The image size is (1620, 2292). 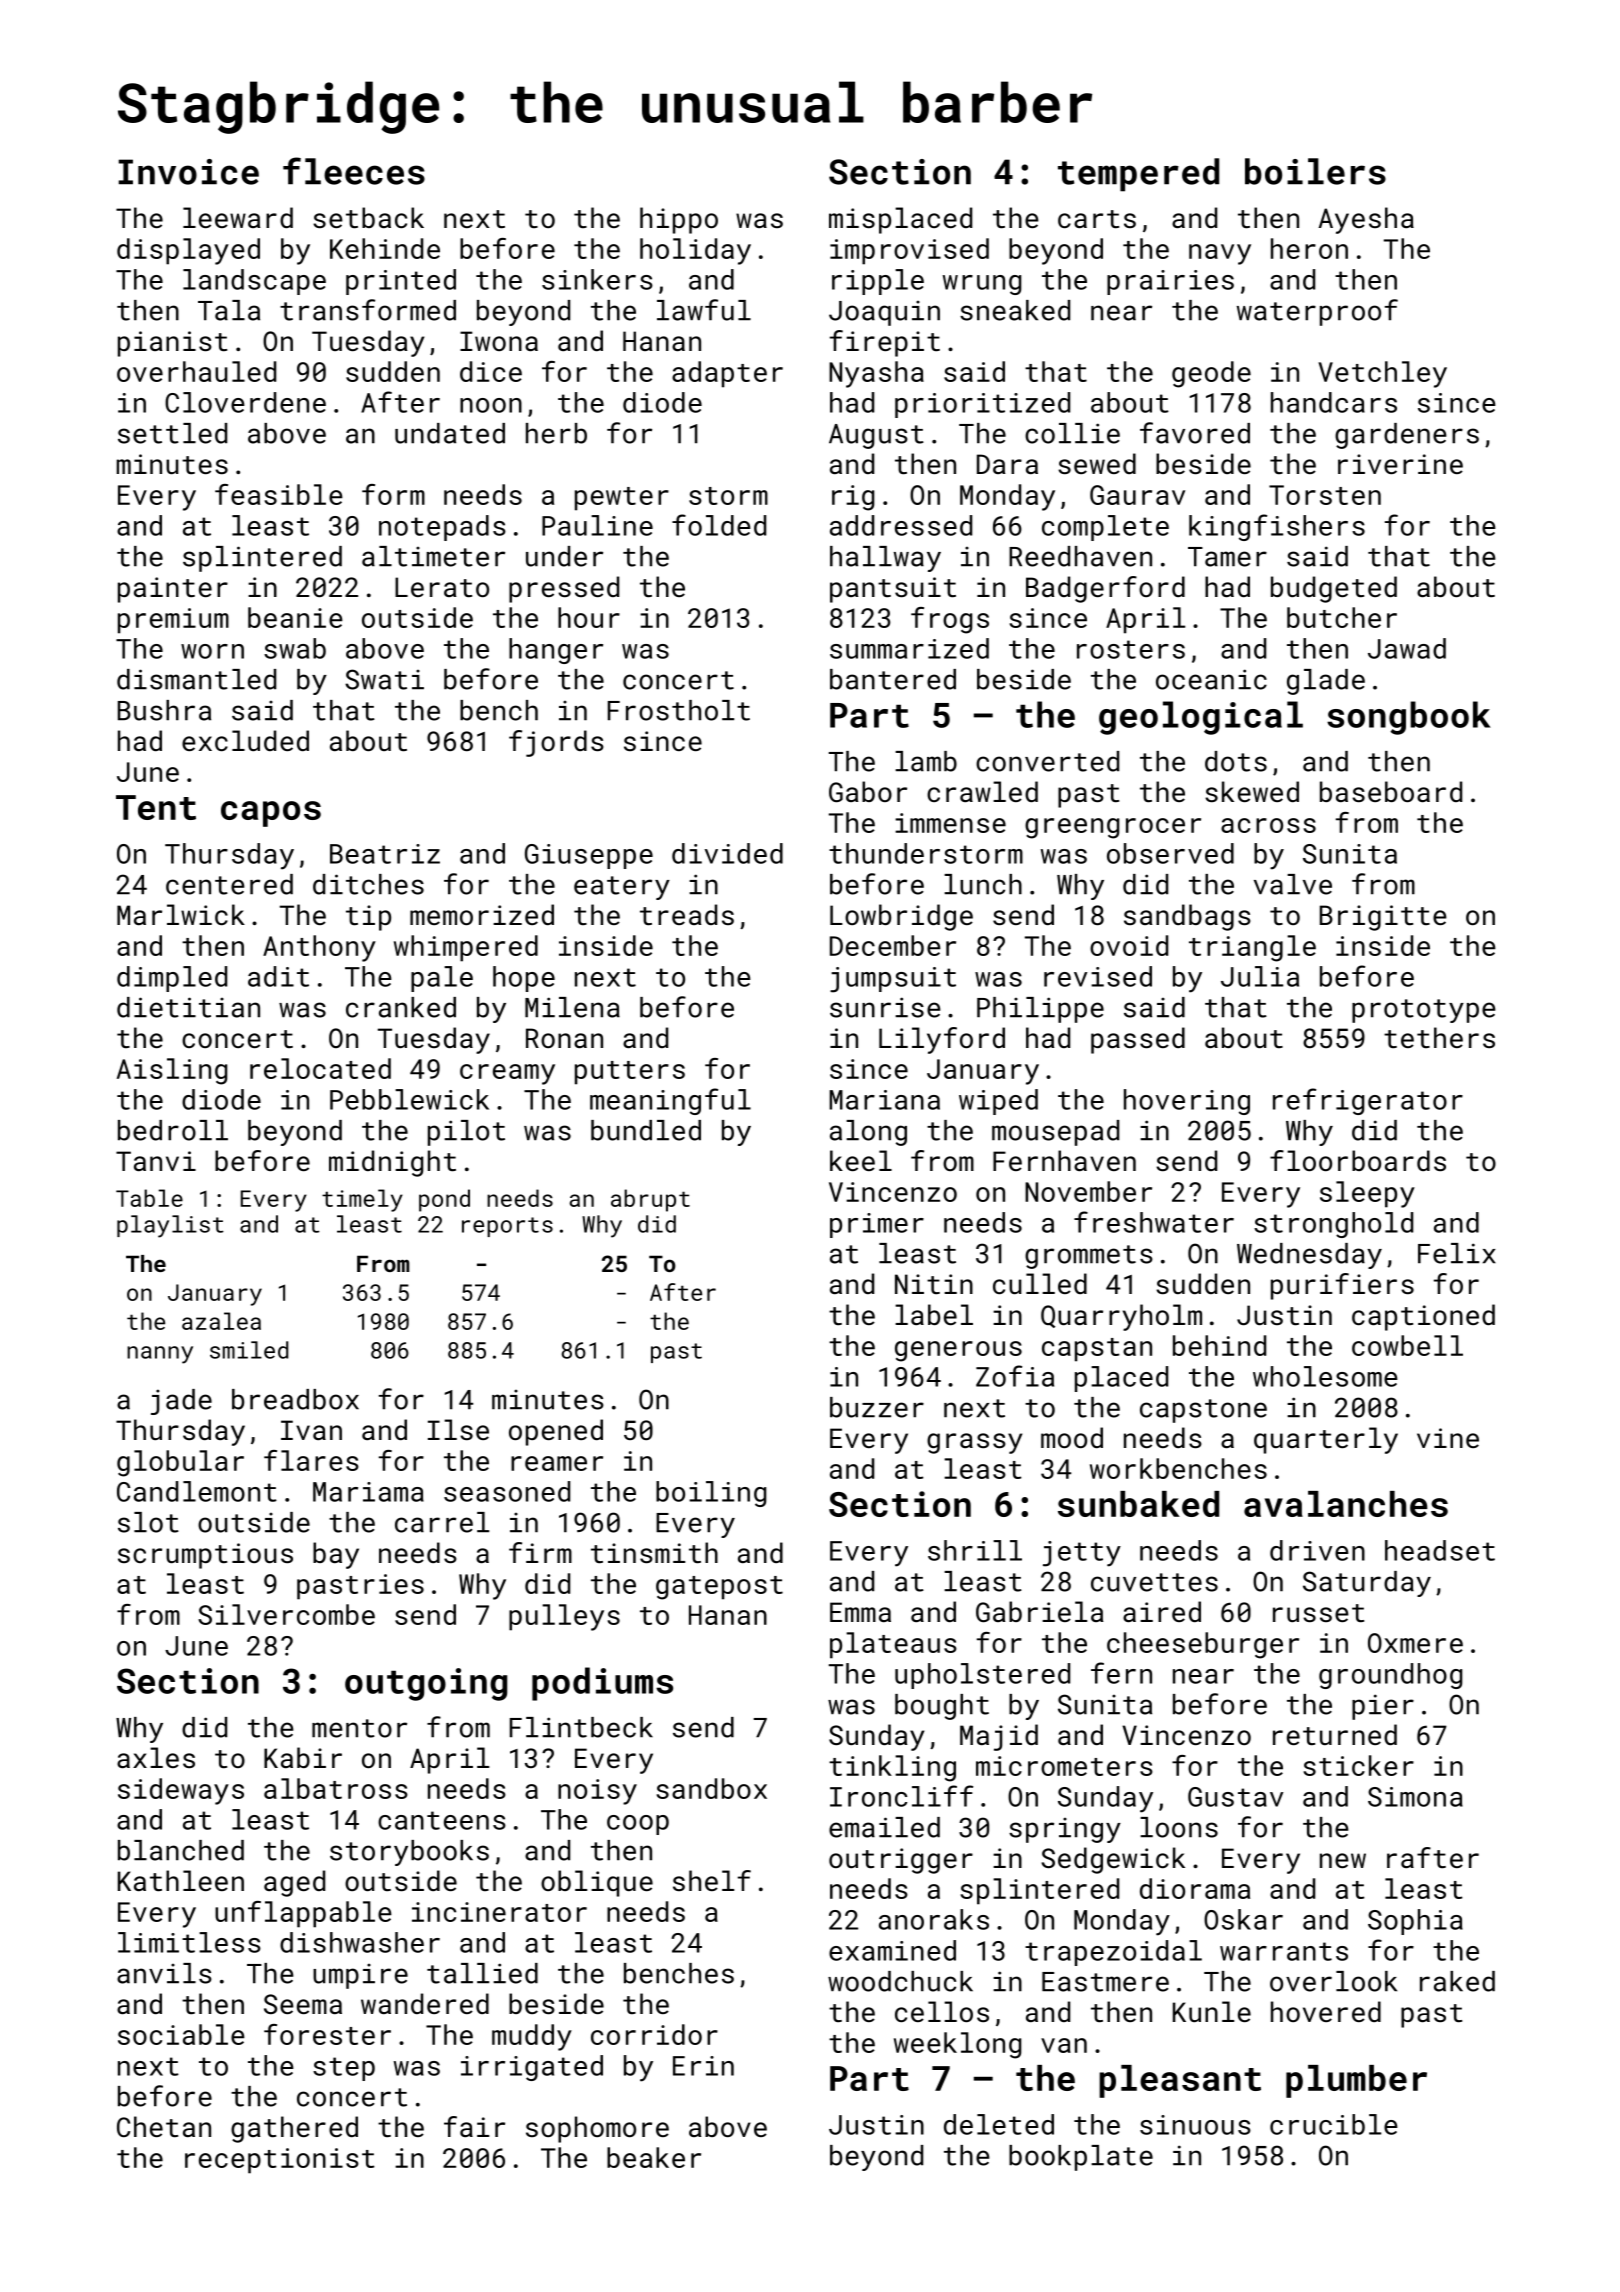 I want to click on boiling, so click(x=711, y=1494).
